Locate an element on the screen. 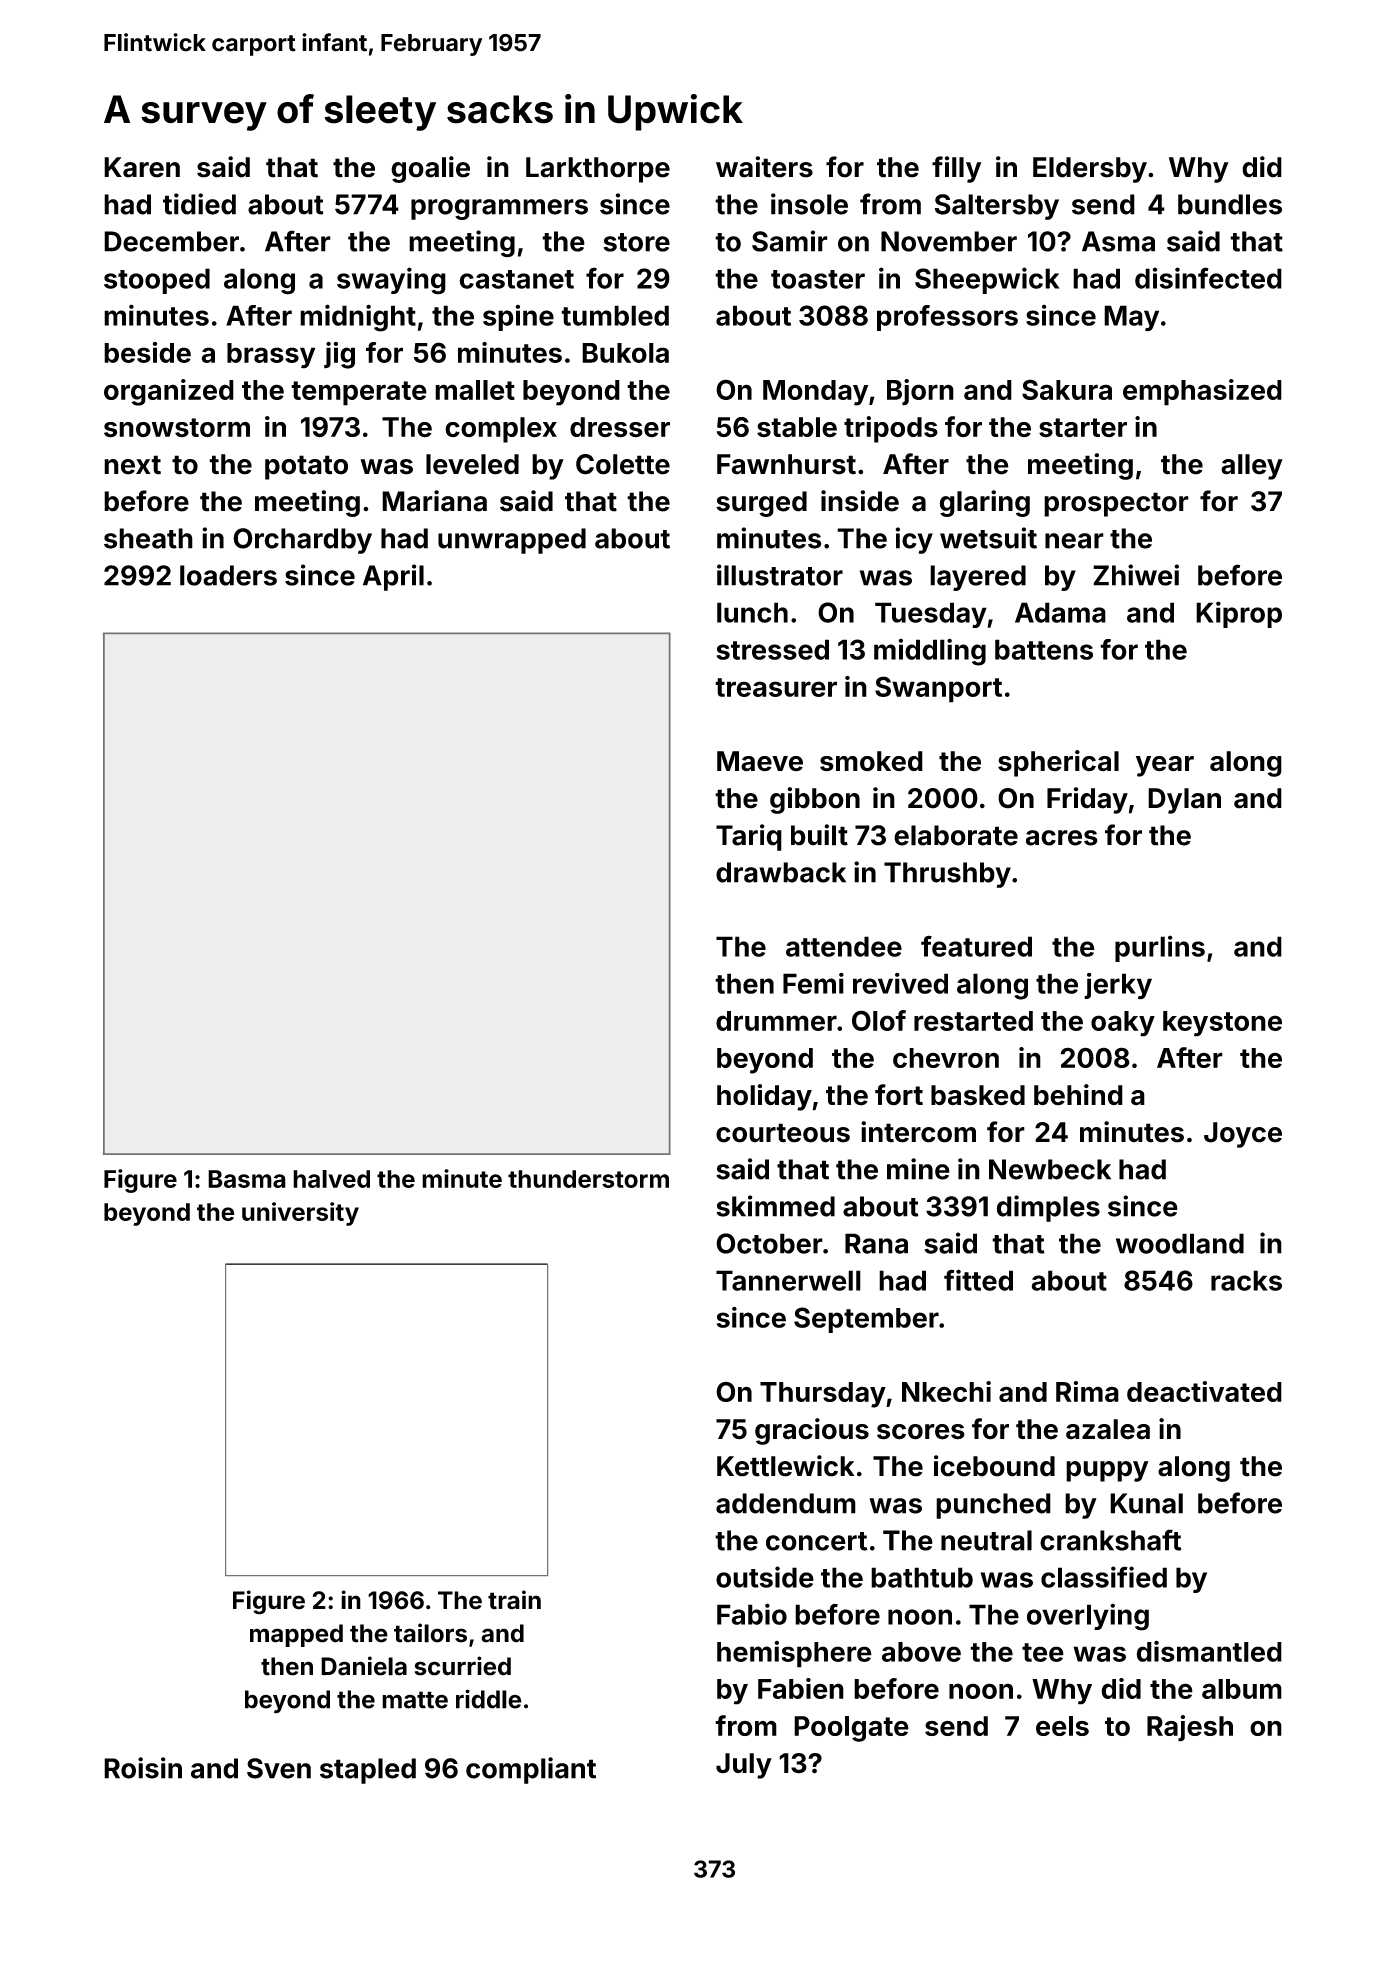 This screenshot has height=1969, width=1386. university is located at coordinates (300, 1214).
